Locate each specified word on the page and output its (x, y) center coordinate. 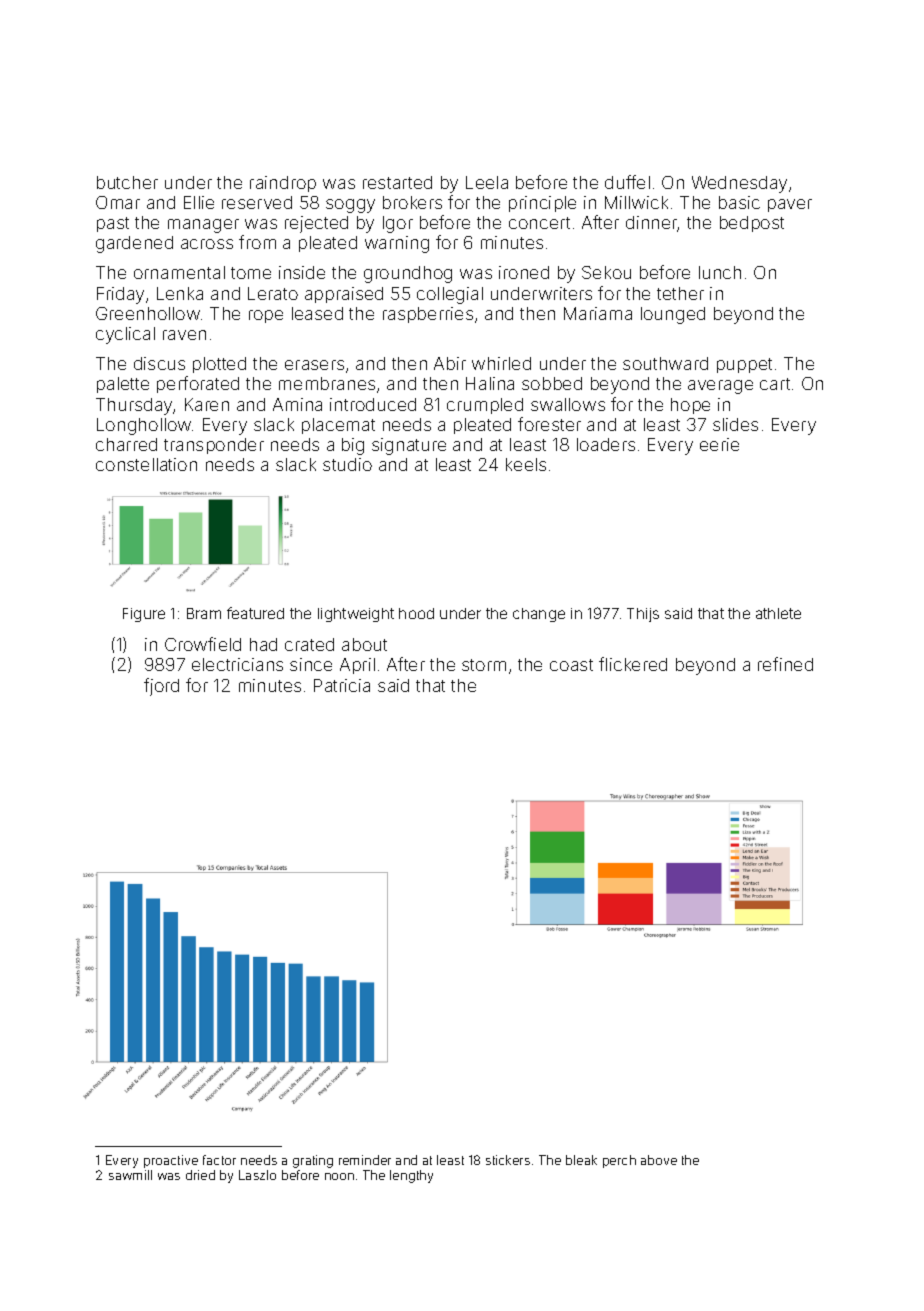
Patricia (342, 685)
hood (416, 613)
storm (484, 665)
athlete (778, 613)
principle (542, 204)
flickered (633, 664)
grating (313, 1161)
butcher (127, 182)
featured (255, 613)
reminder (365, 1160)
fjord (161, 687)
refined (785, 664)
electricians (237, 664)
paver (790, 205)
